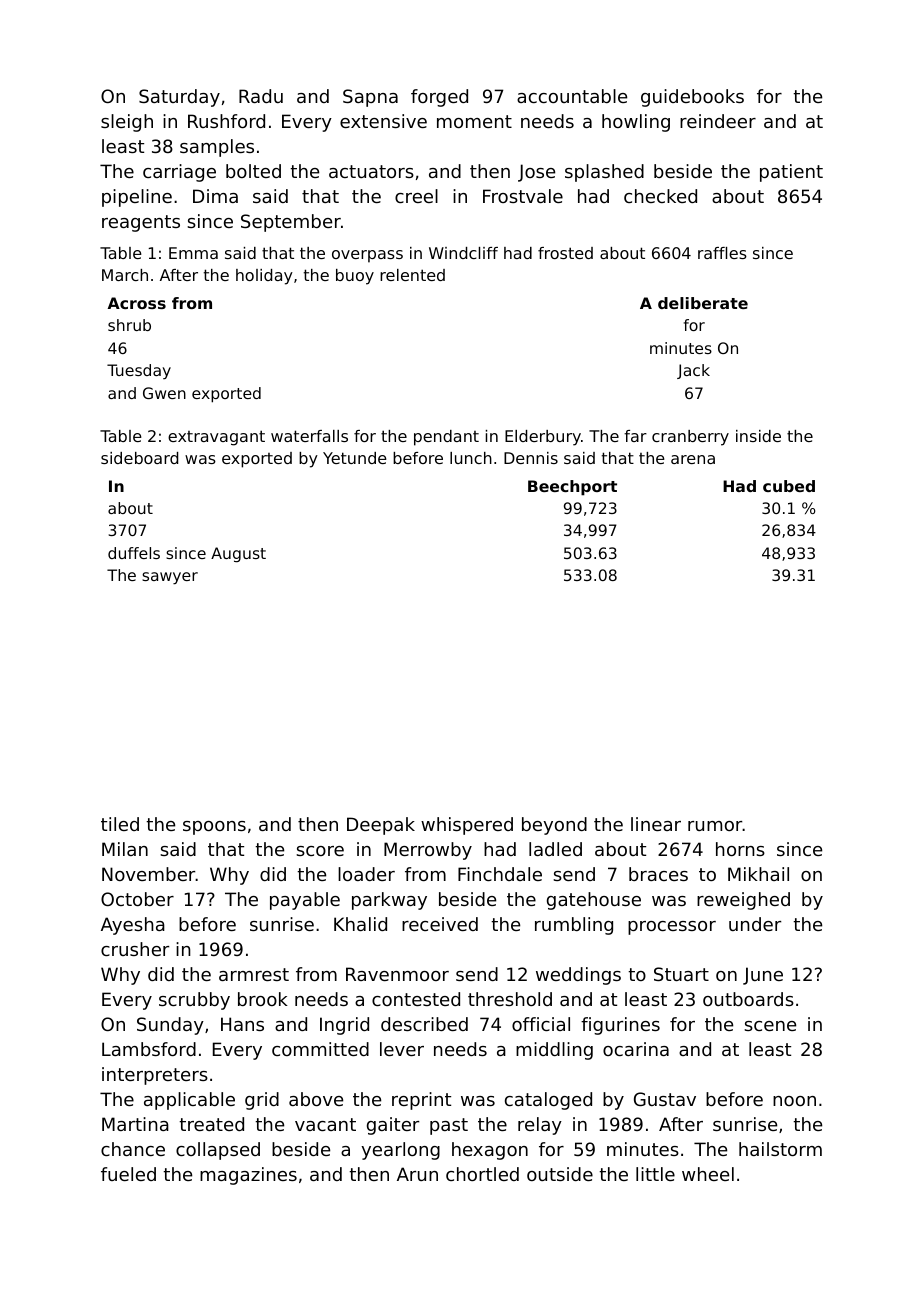  I want to click on raffles, so click(722, 253).
